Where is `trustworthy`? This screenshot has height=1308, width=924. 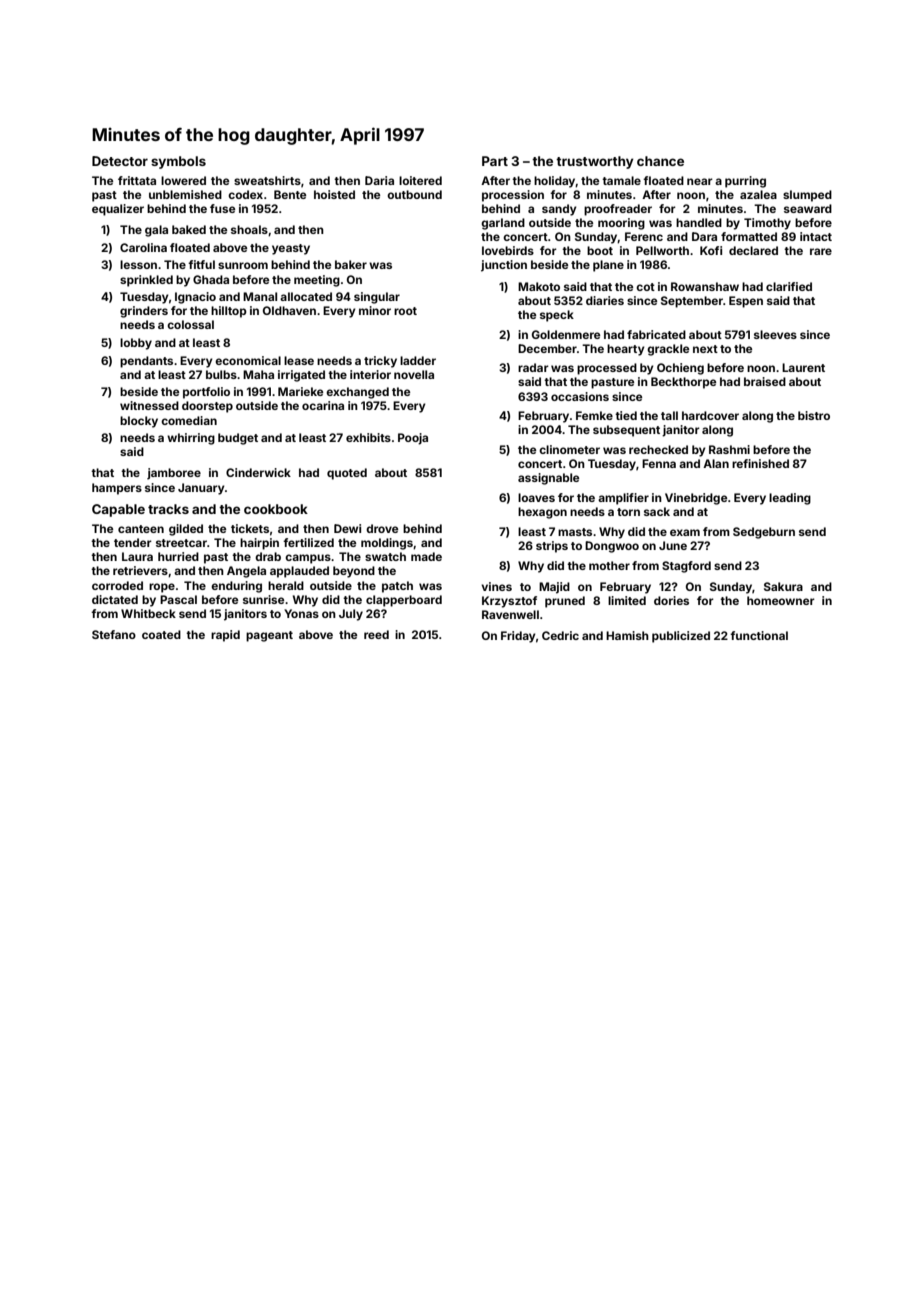
trustworthy is located at coordinates (595, 162).
